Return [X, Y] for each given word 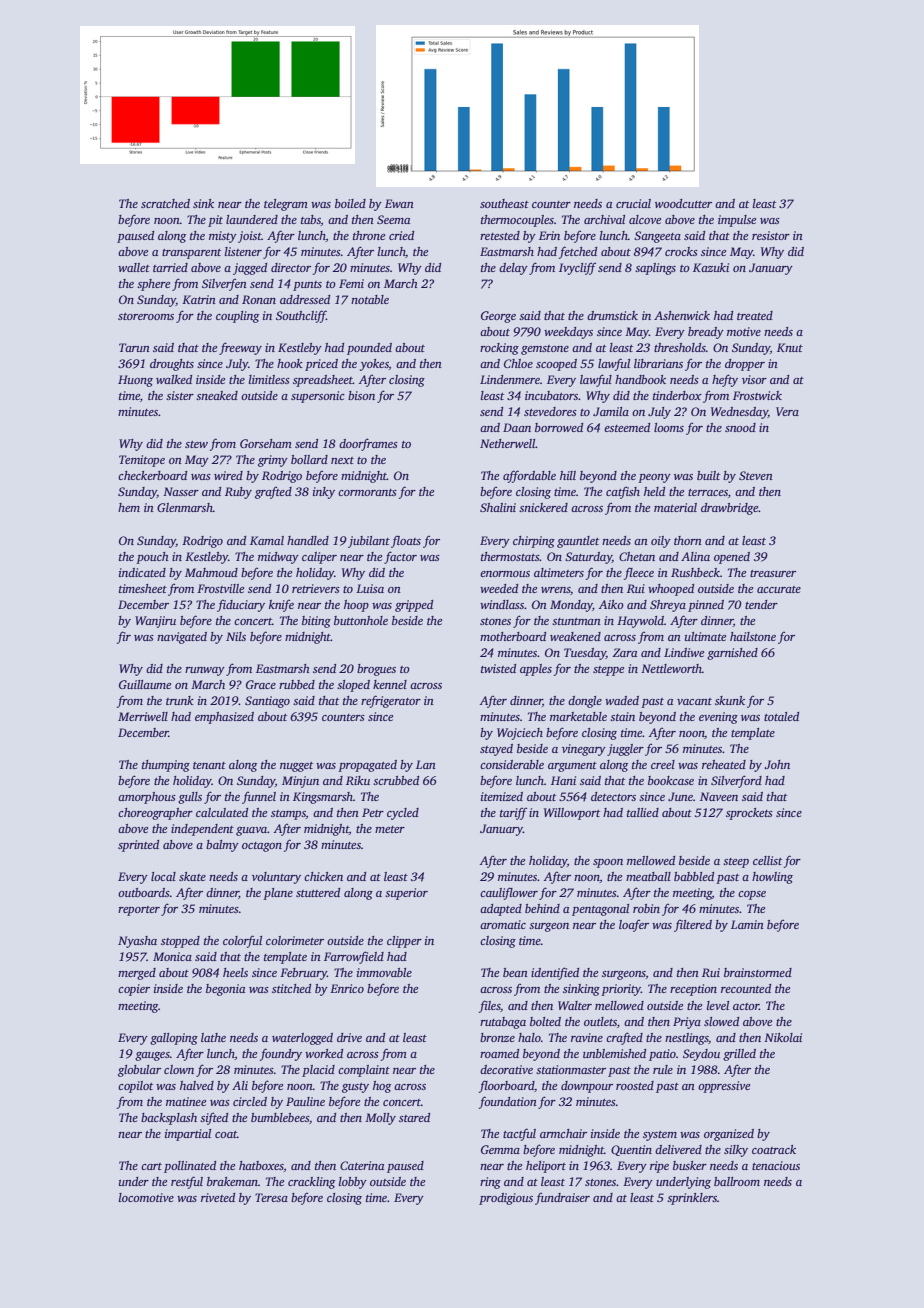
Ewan [399, 203]
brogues [376, 670]
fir [124, 637]
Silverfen [224, 285]
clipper [404, 942]
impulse [737, 221]
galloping [174, 1039]
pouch [152, 558]
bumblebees [280, 1117]
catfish [623, 493]
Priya [687, 1023]
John [777, 764]
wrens [556, 591]
